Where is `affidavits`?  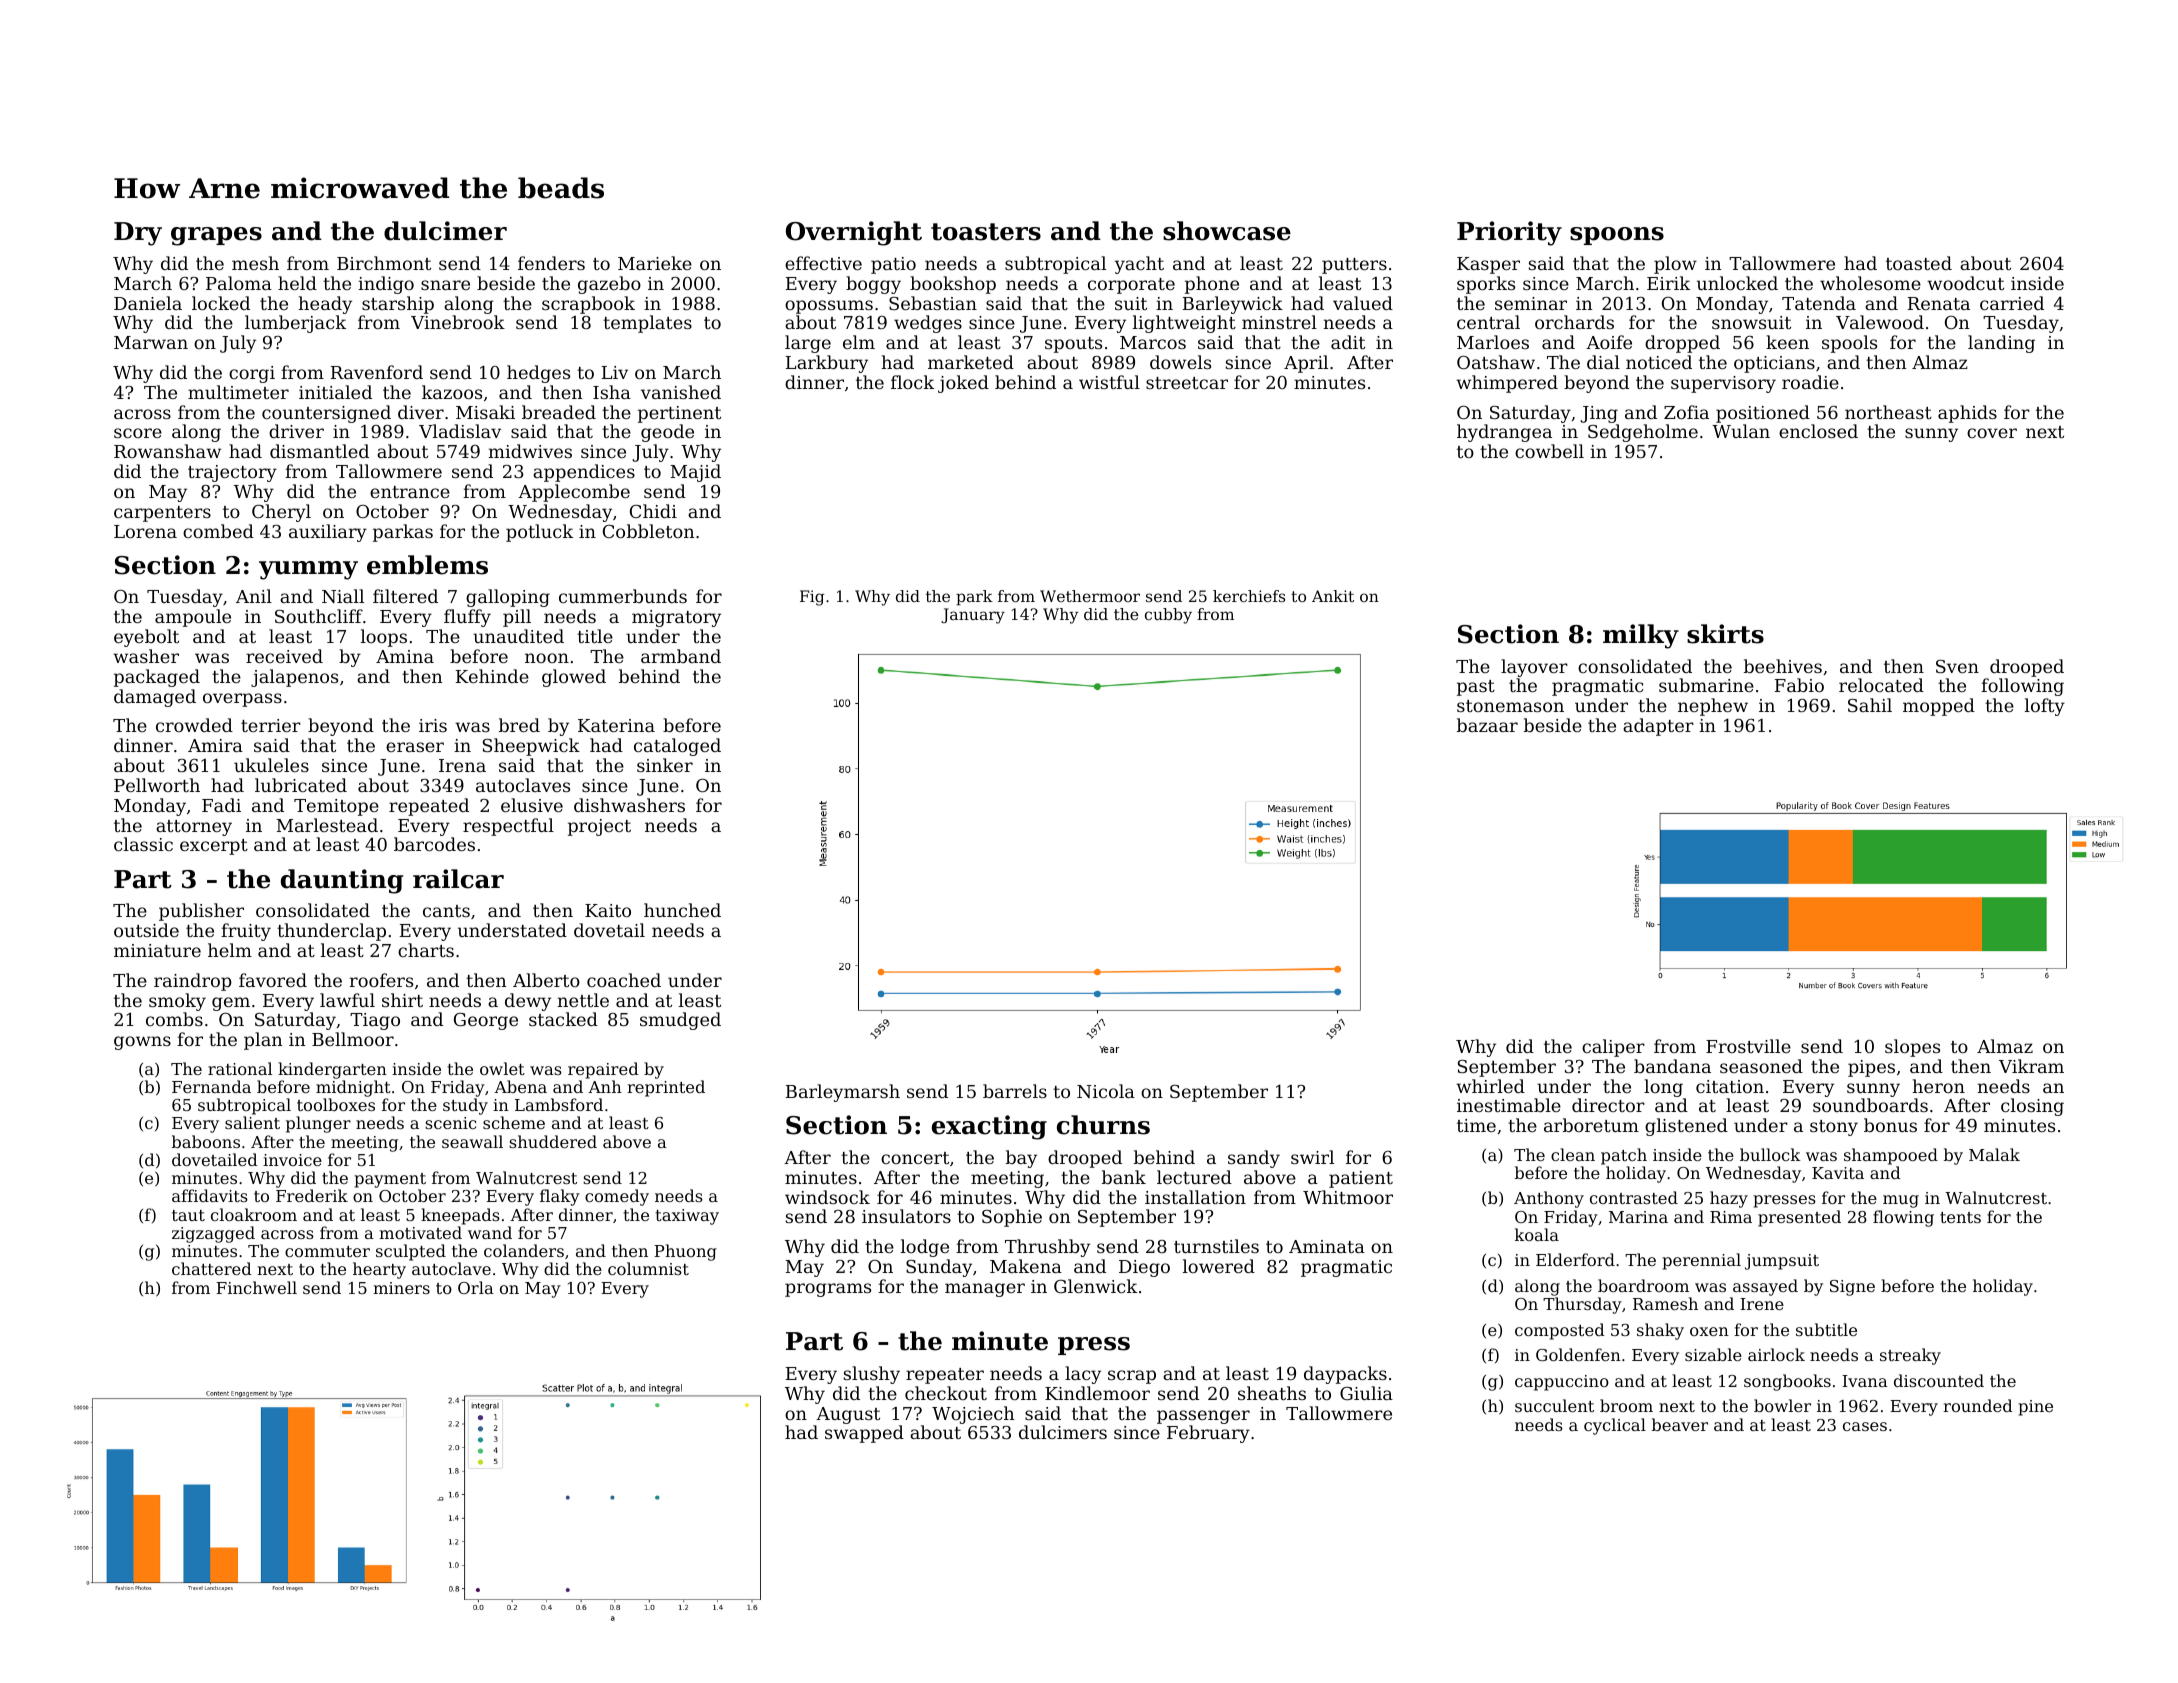 affidavits is located at coordinates (210, 1195).
